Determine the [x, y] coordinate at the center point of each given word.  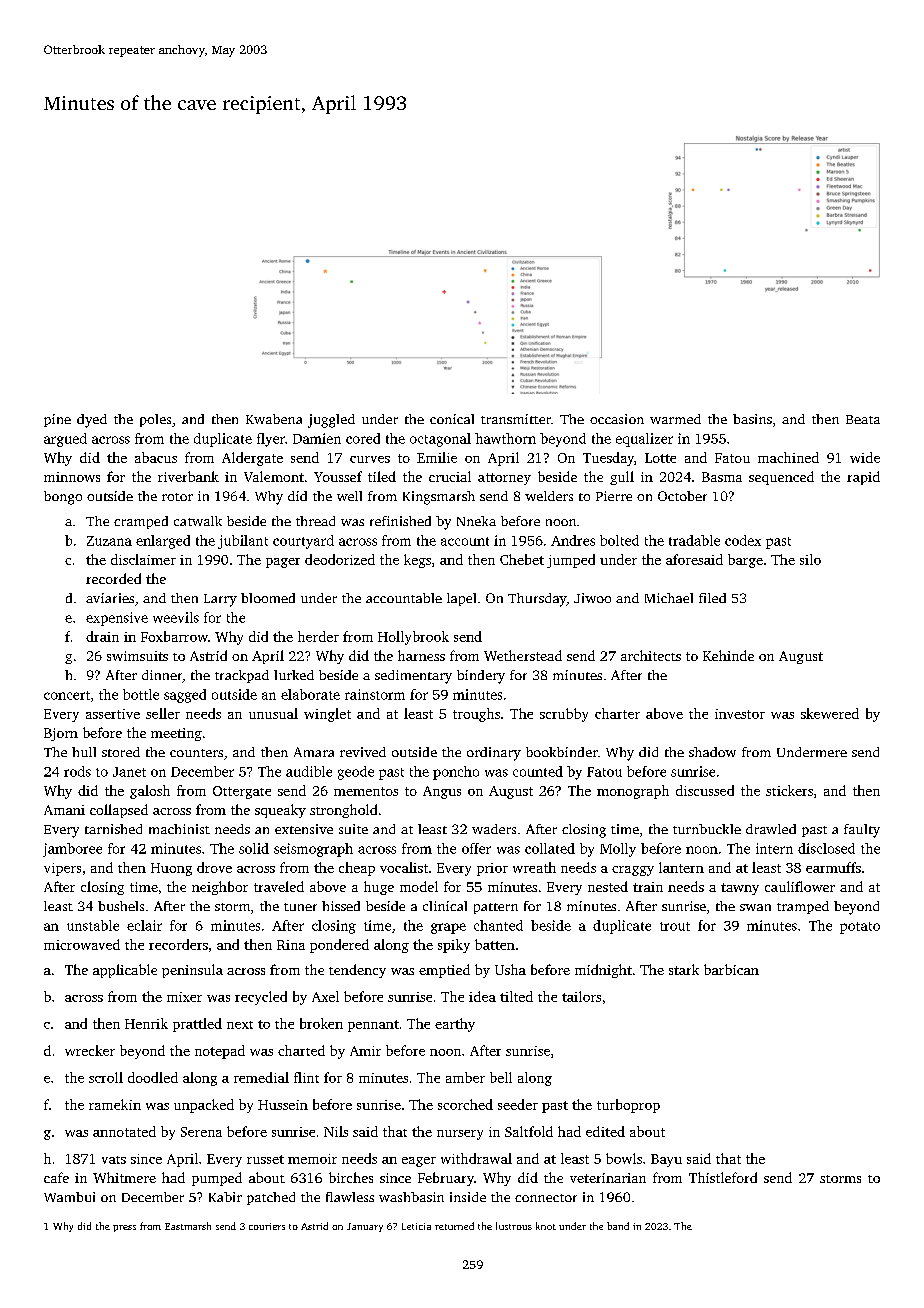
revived [363, 752]
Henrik [146, 1023]
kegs [417, 561]
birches [351, 1177]
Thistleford [723, 1177]
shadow [712, 752]
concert [67, 695]
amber [465, 1077]
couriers [267, 1226]
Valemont [274, 476]
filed [712, 598]
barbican [731, 969]
